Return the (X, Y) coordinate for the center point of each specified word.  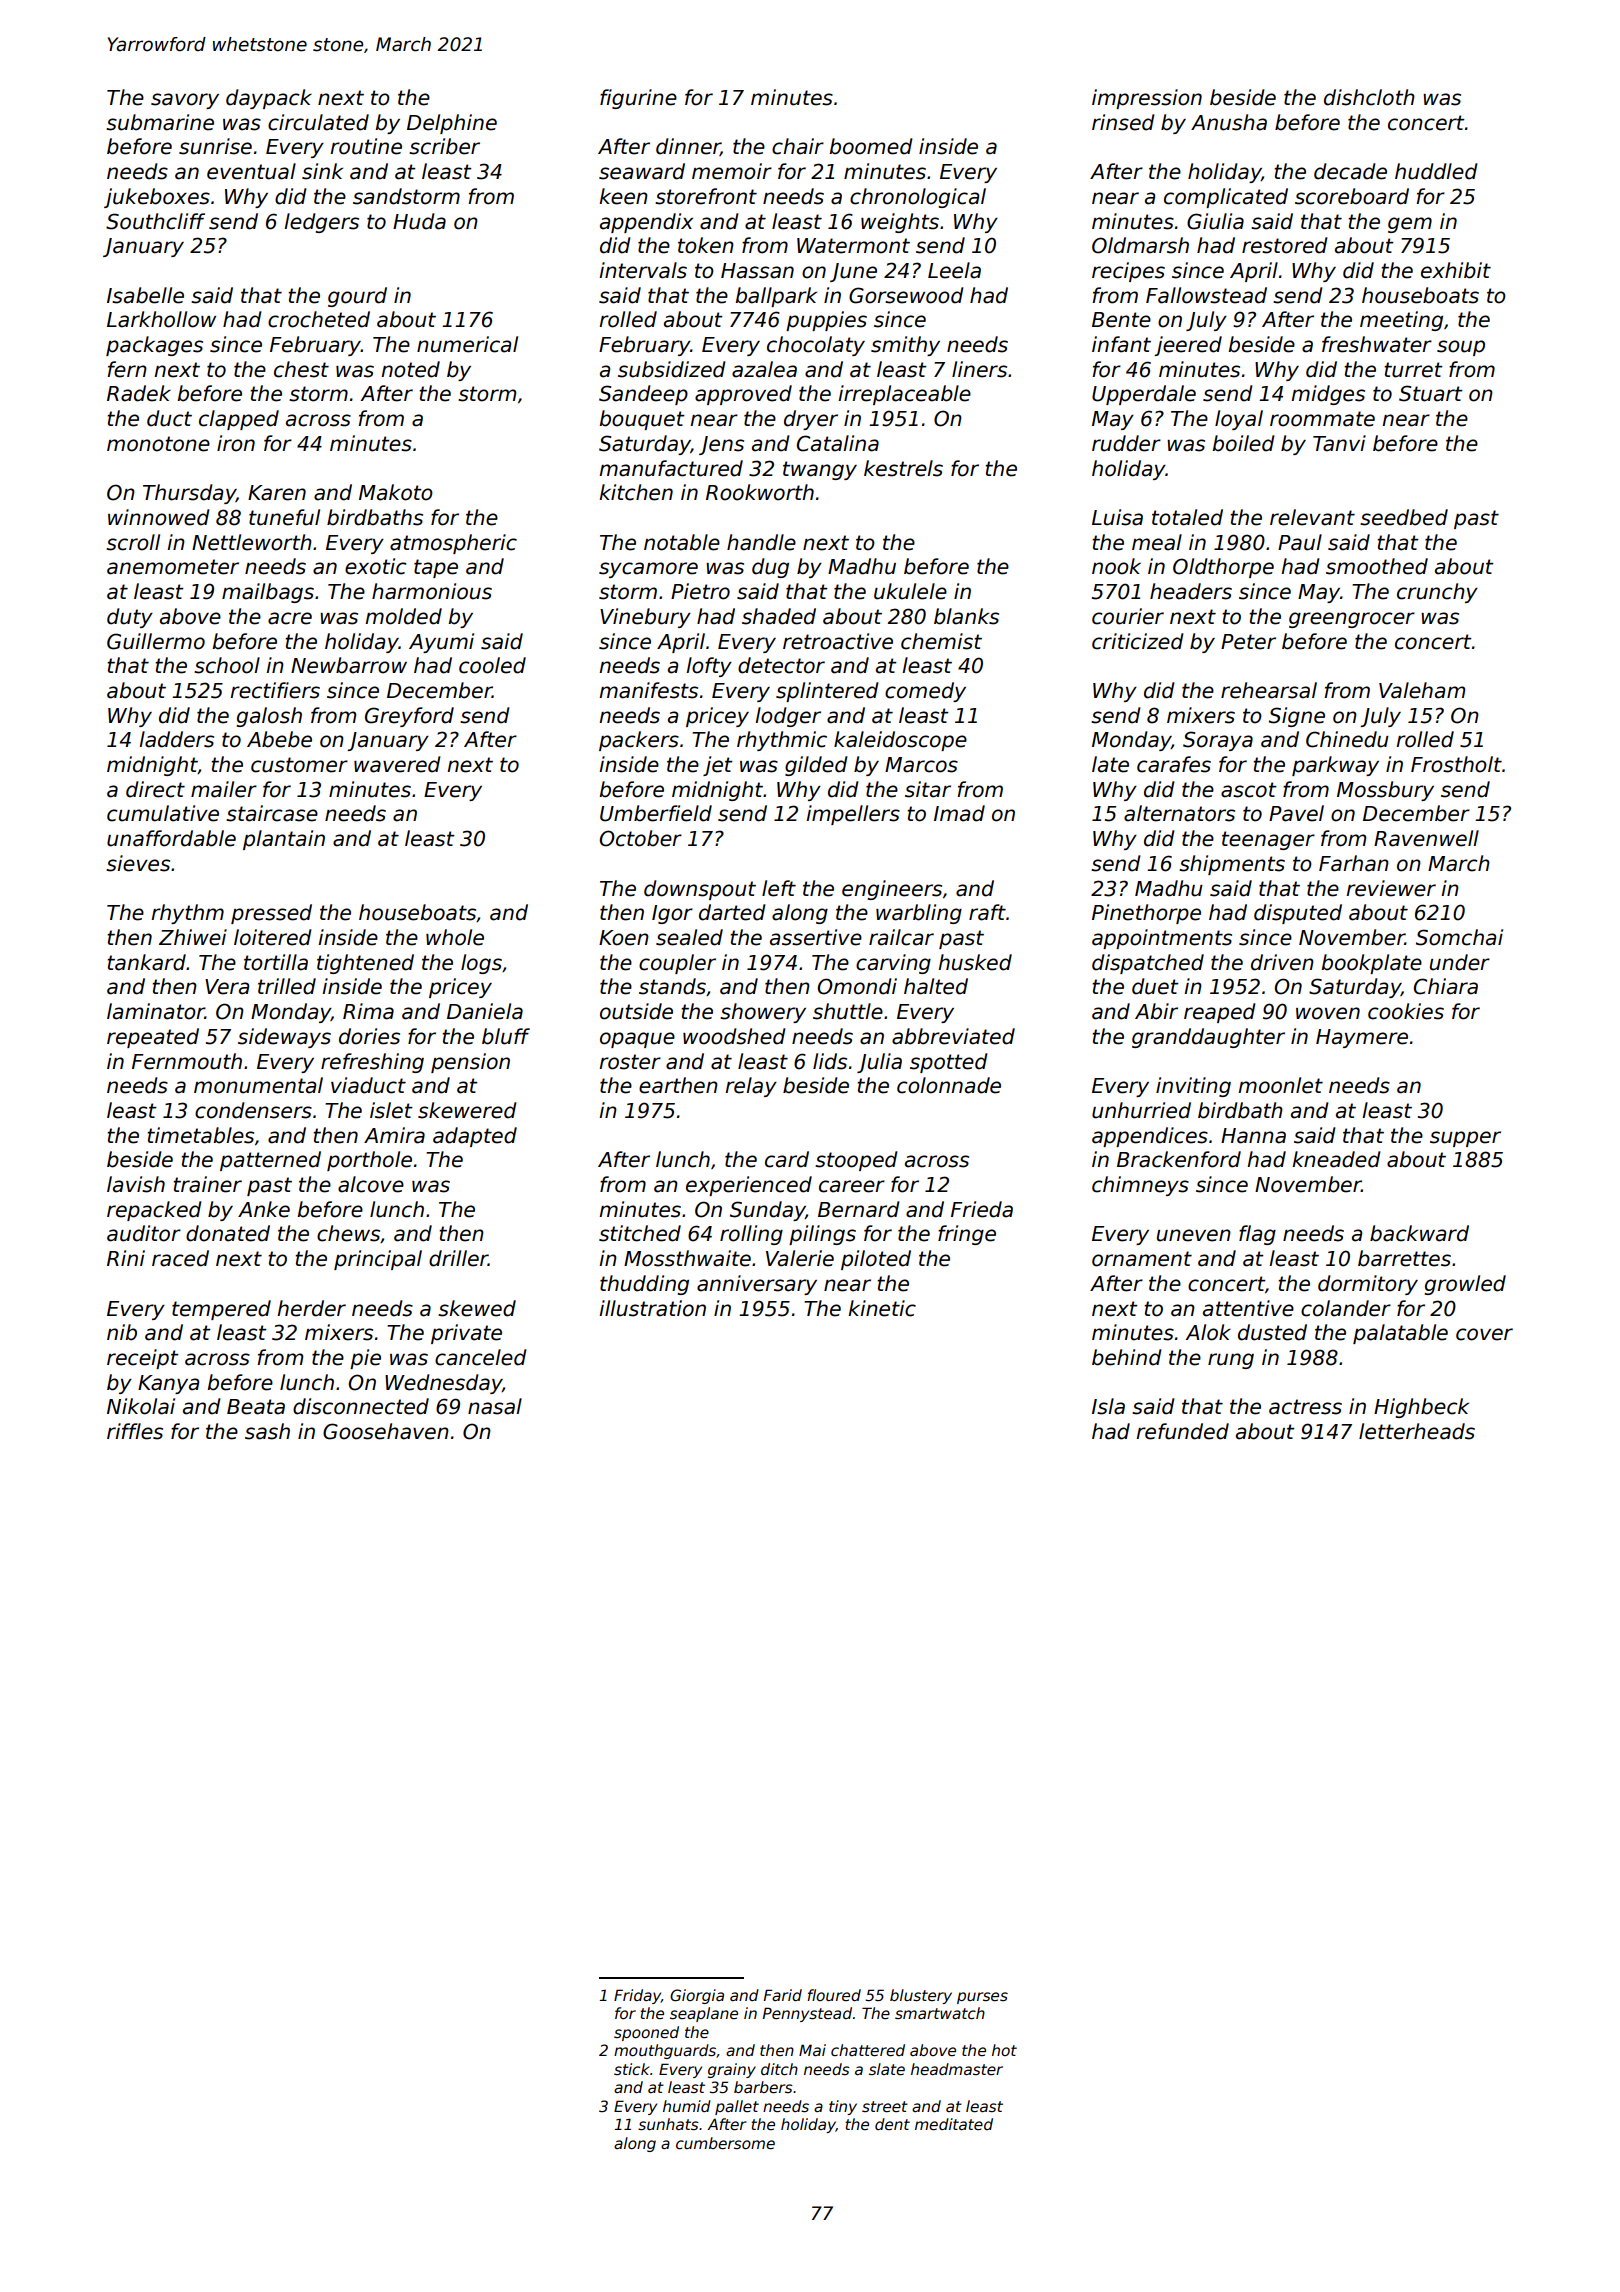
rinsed (1123, 122)
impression (1147, 99)
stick (632, 2069)
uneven (1194, 1235)
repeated (153, 1038)
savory (185, 101)
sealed (689, 937)
